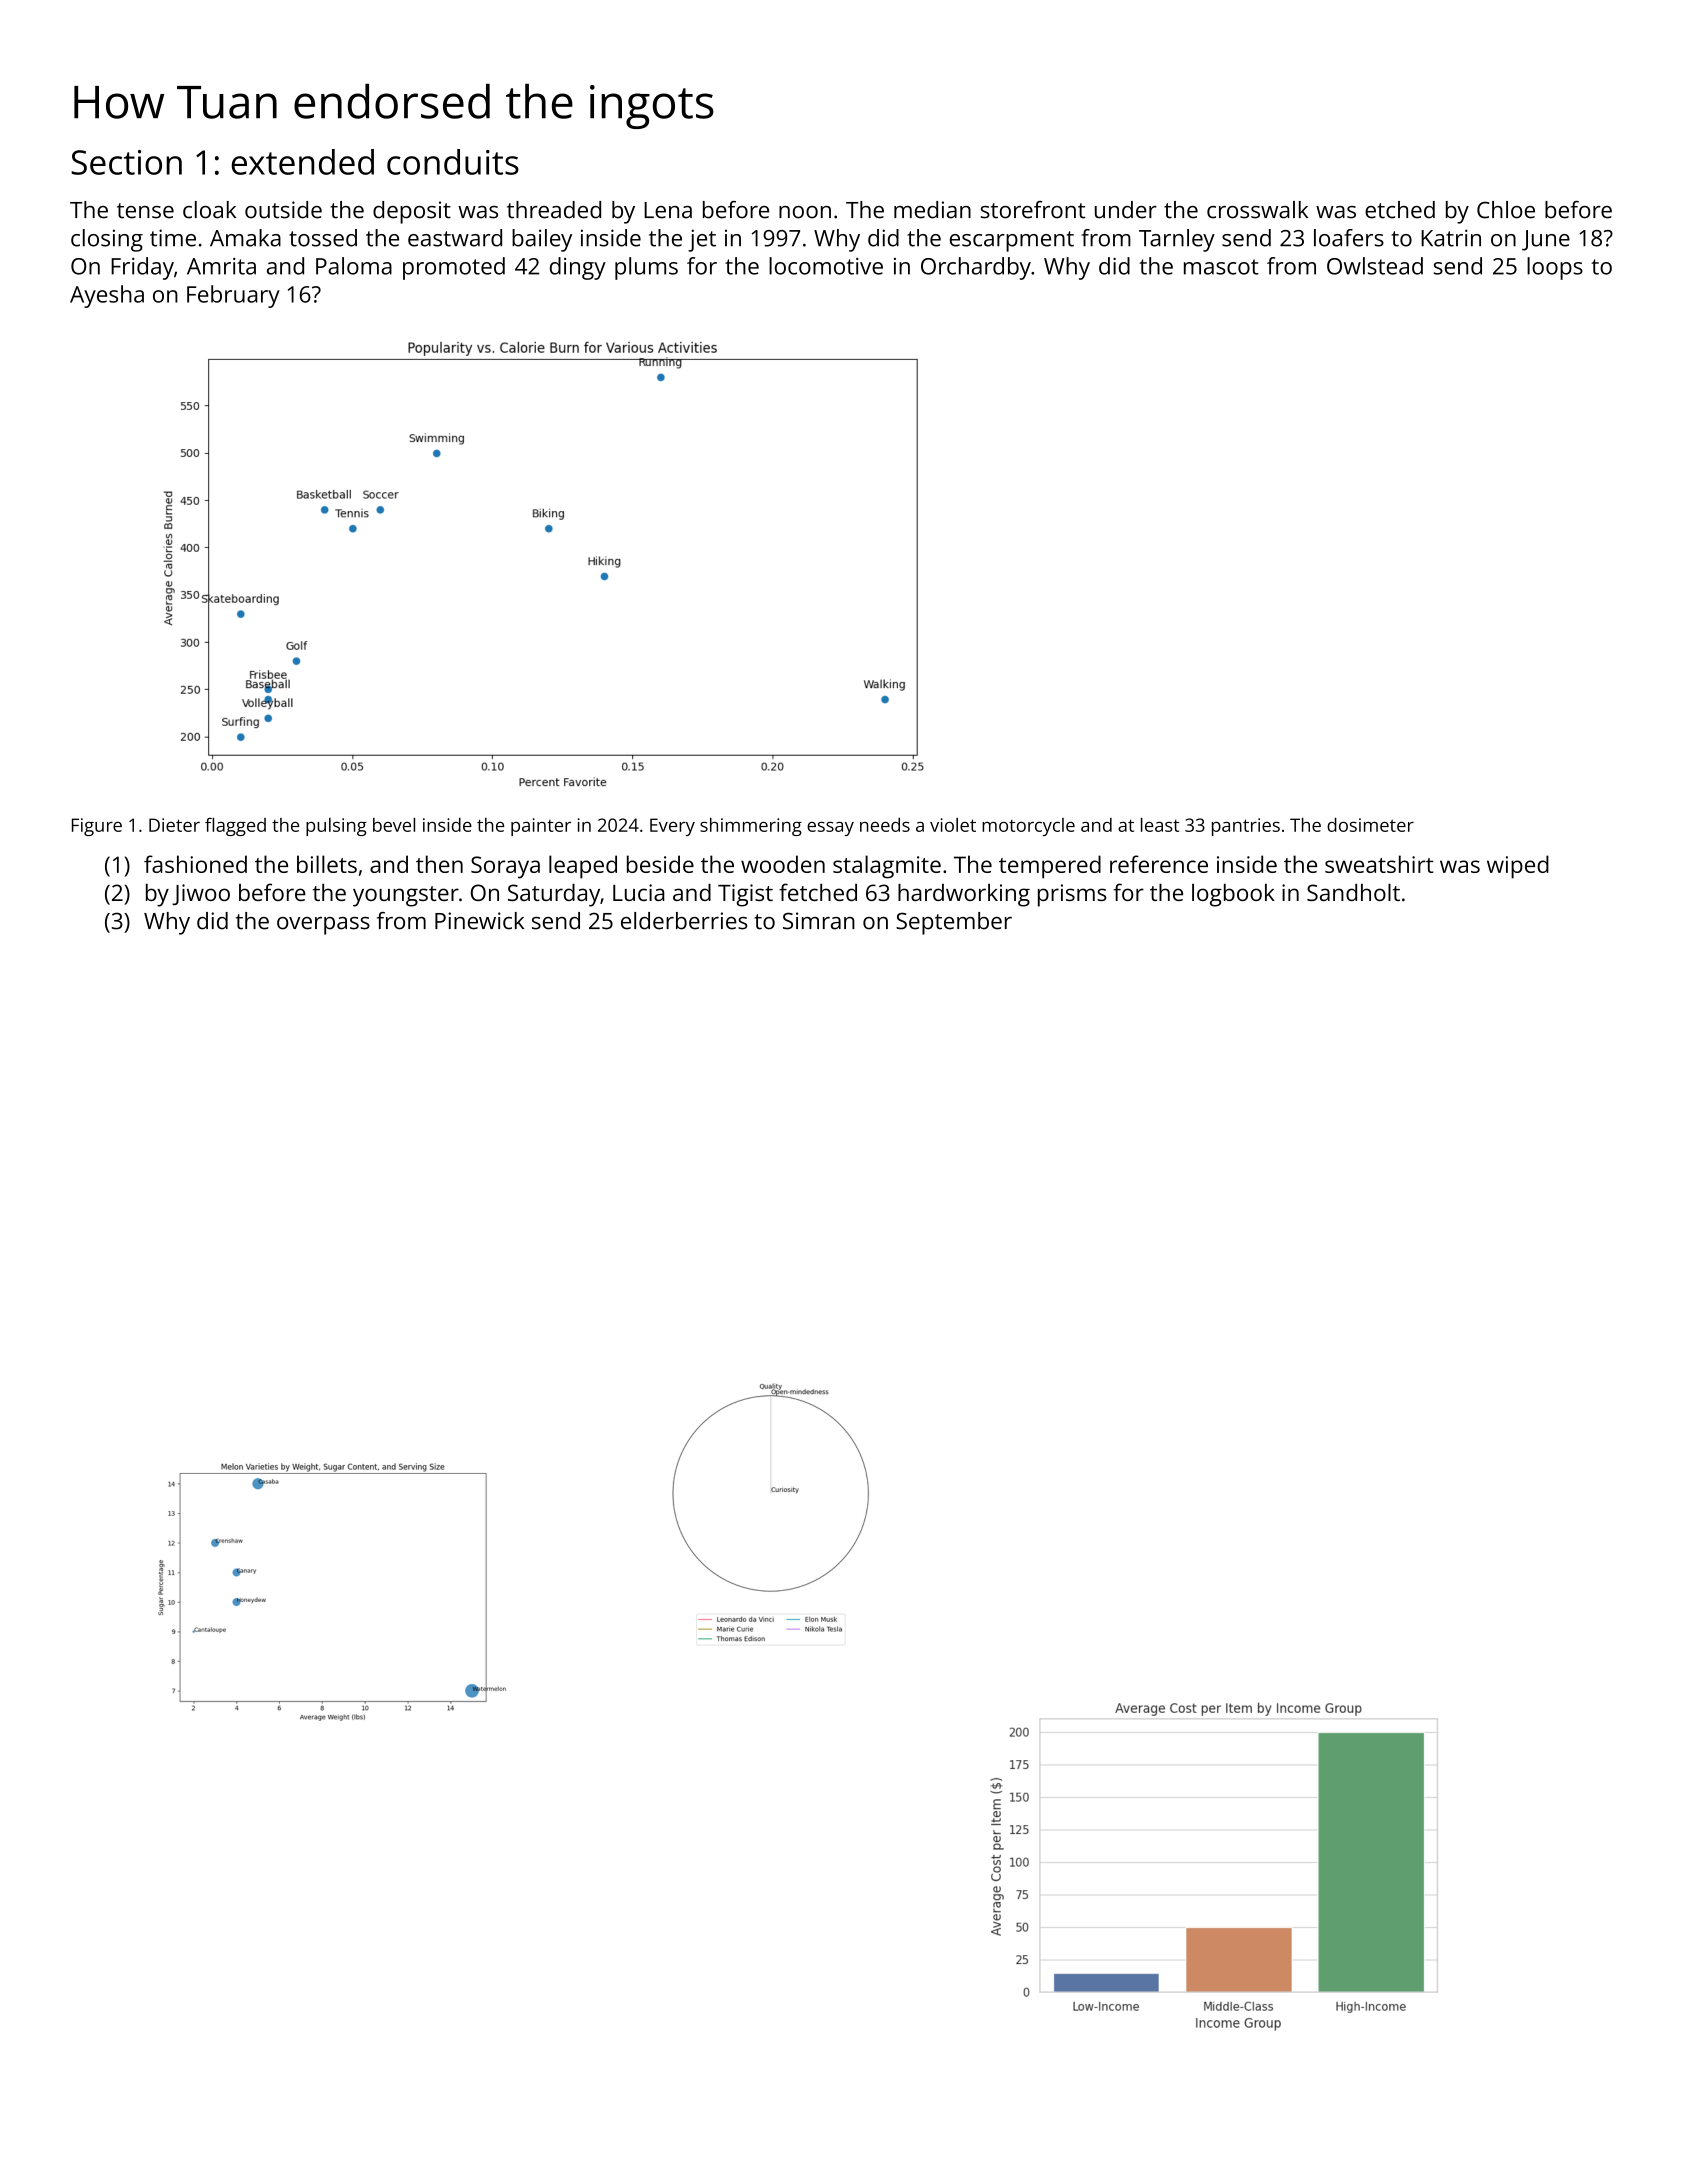 The image size is (1683, 2178). Describe the element at coordinates (646, 268) in the screenshot. I see `plums` at that location.
